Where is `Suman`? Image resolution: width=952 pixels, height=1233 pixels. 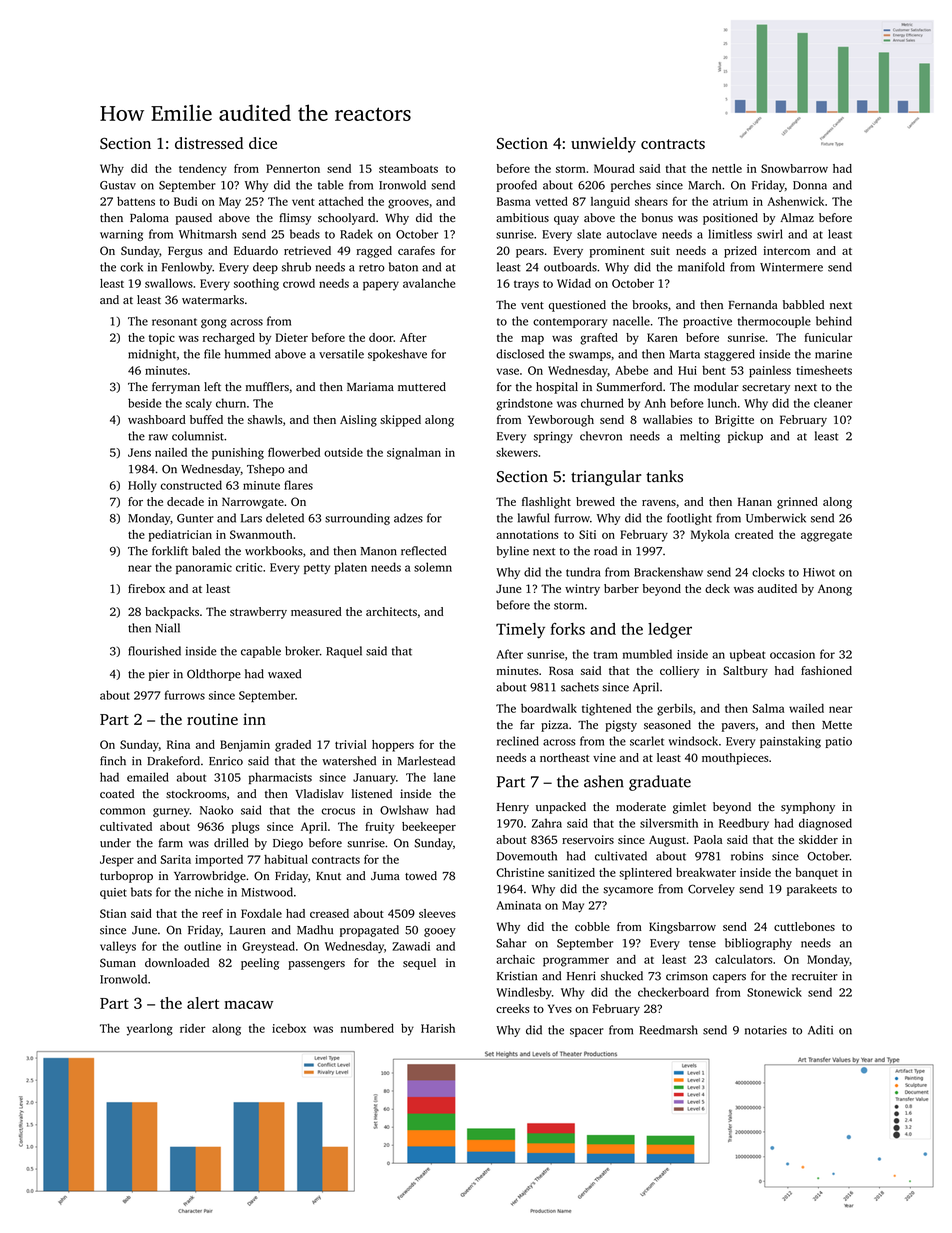 Suman is located at coordinates (118, 963).
